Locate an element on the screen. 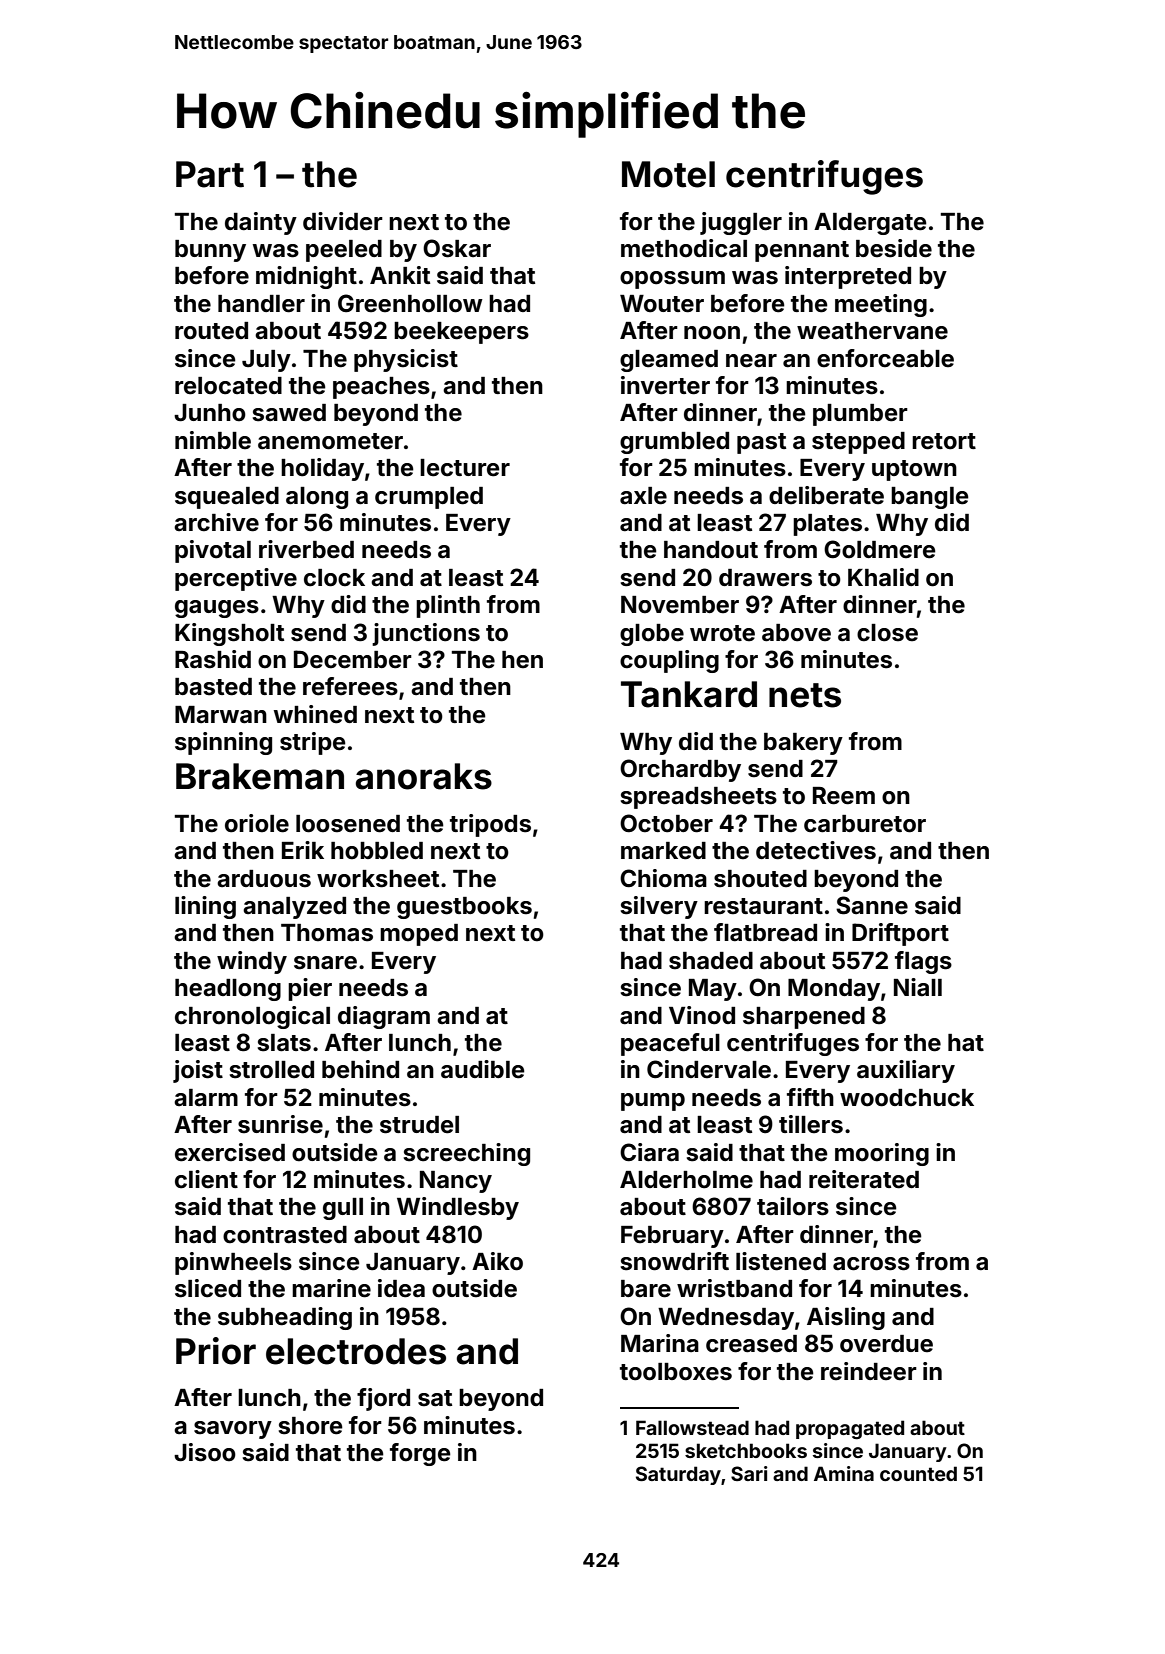 Image resolution: width=1165 pixels, height=1654 pixels. woodchuck is located at coordinates (907, 1098).
